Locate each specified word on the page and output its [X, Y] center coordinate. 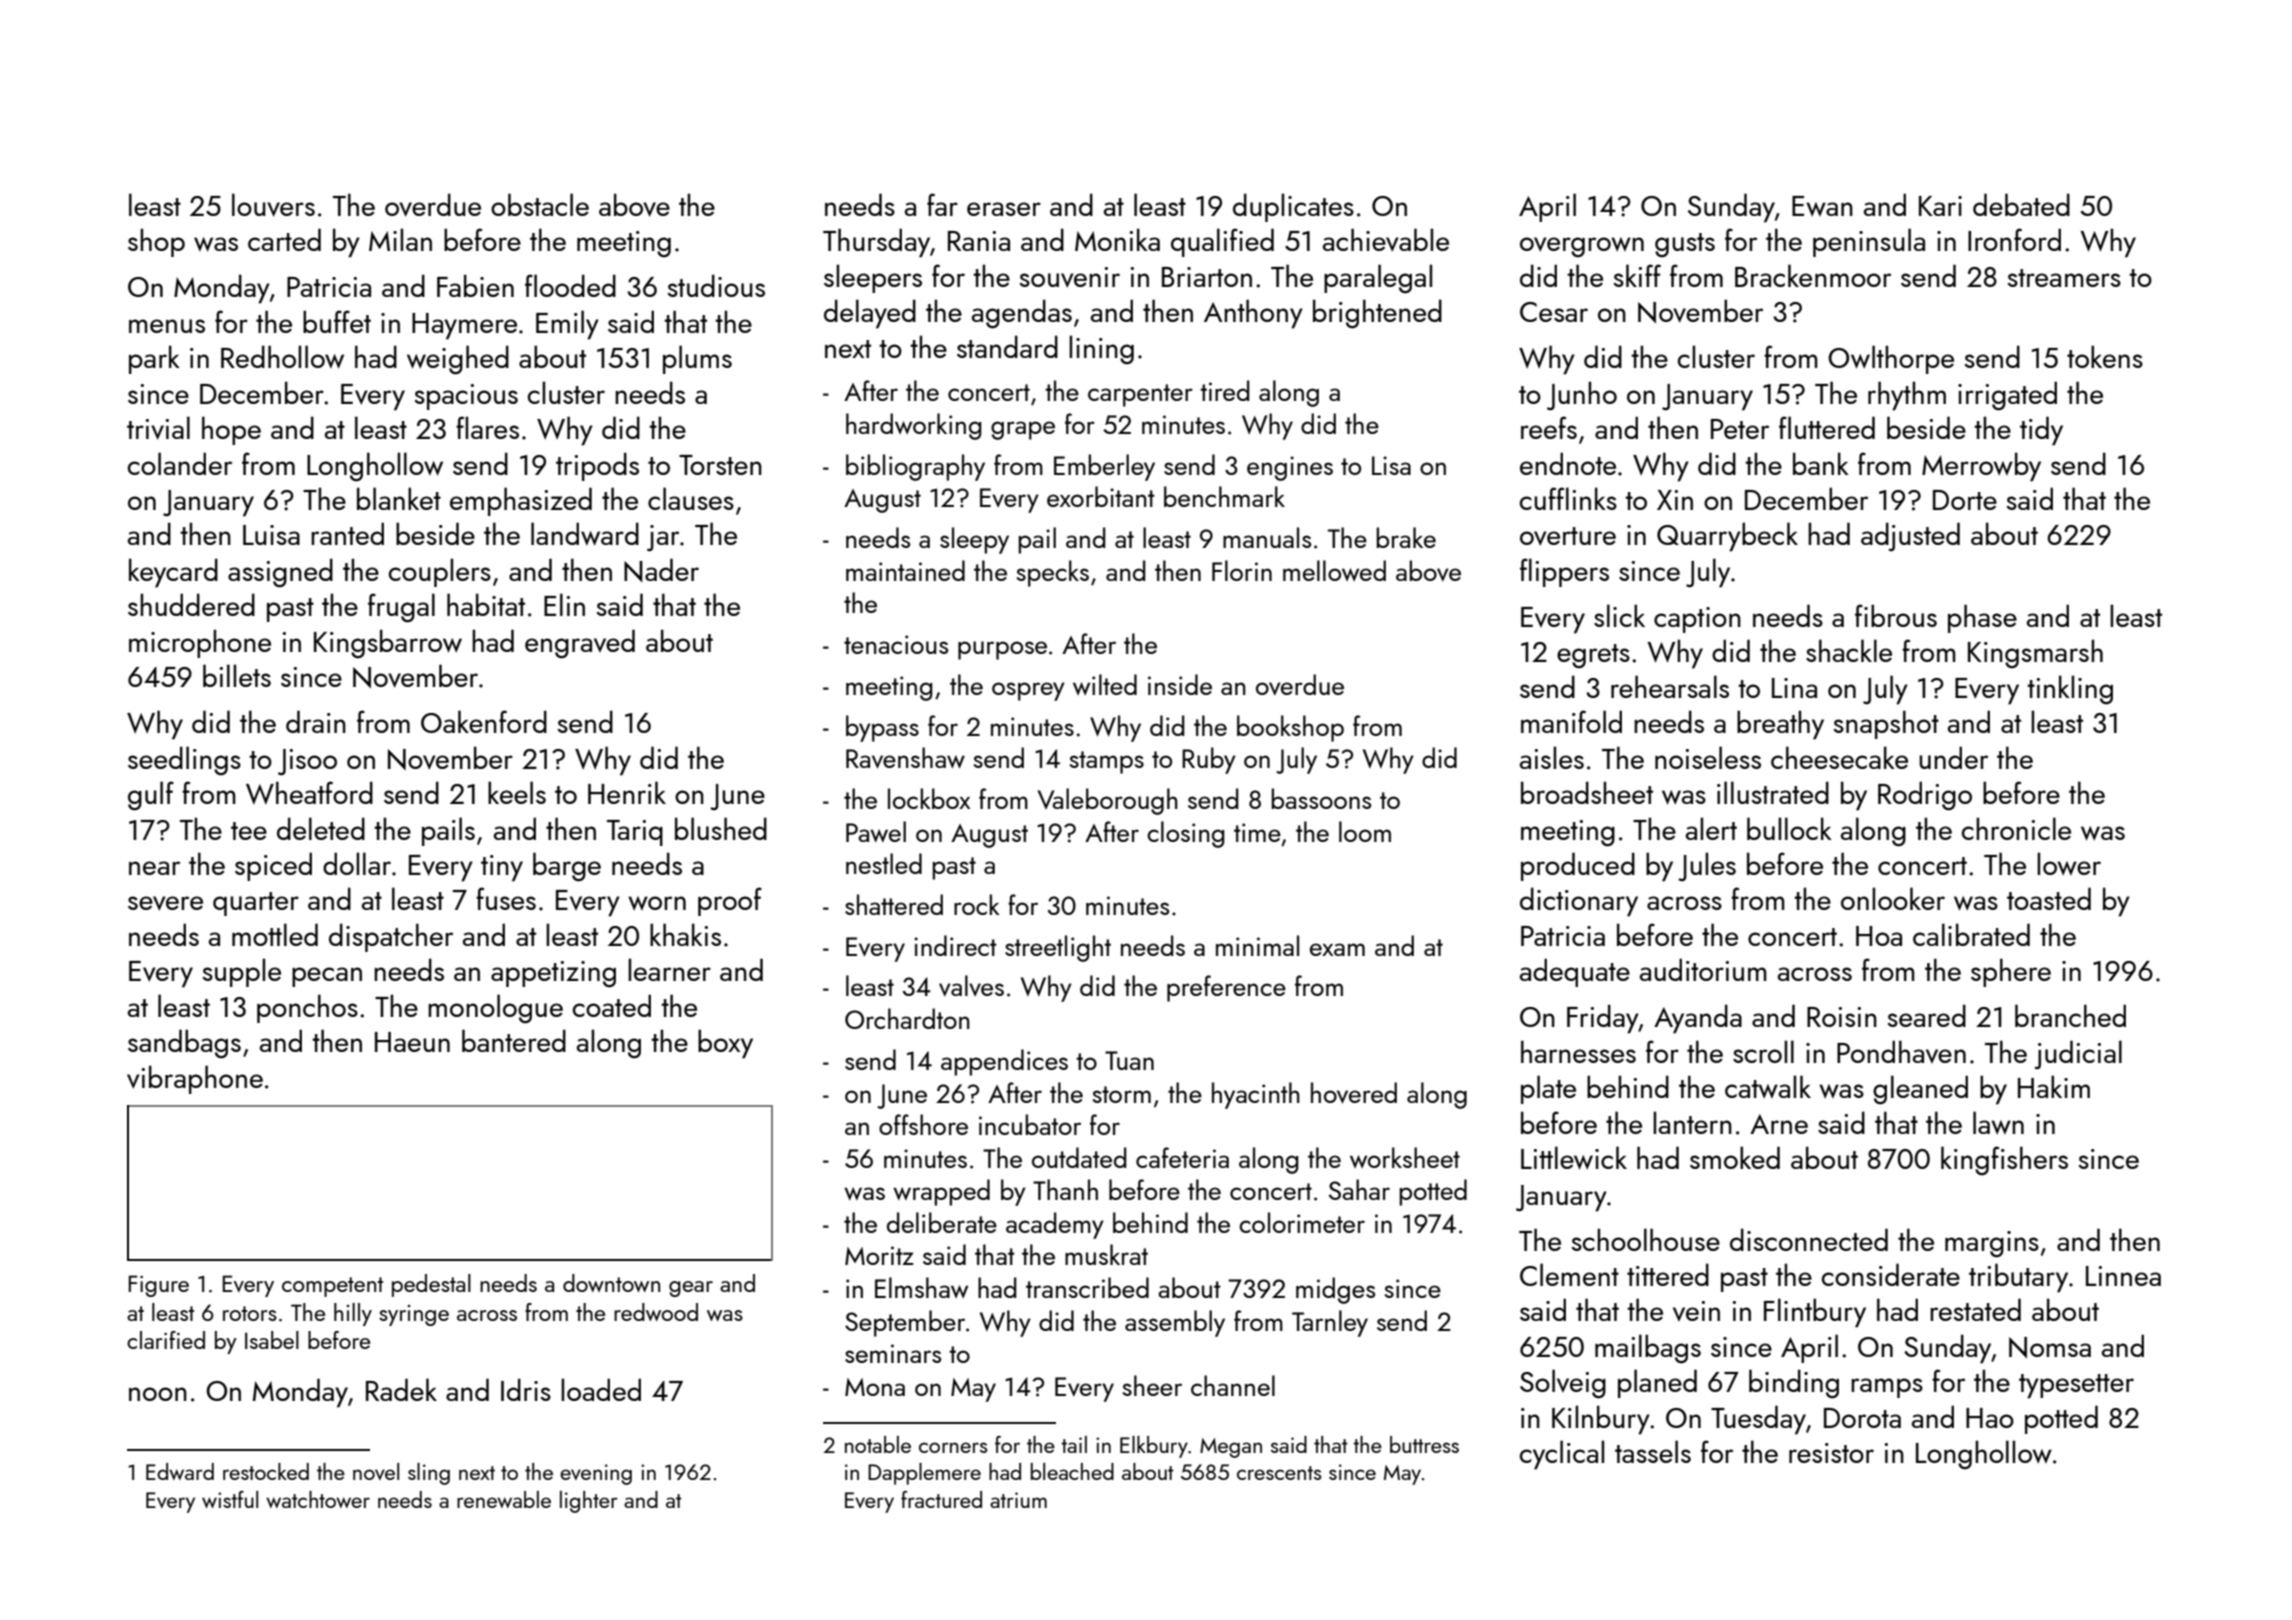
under [1953, 757]
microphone [200, 643]
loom [1365, 831]
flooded [570, 285]
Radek [401, 1389]
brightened [1377, 314]
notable [878, 1444]
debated [2021, 204]
